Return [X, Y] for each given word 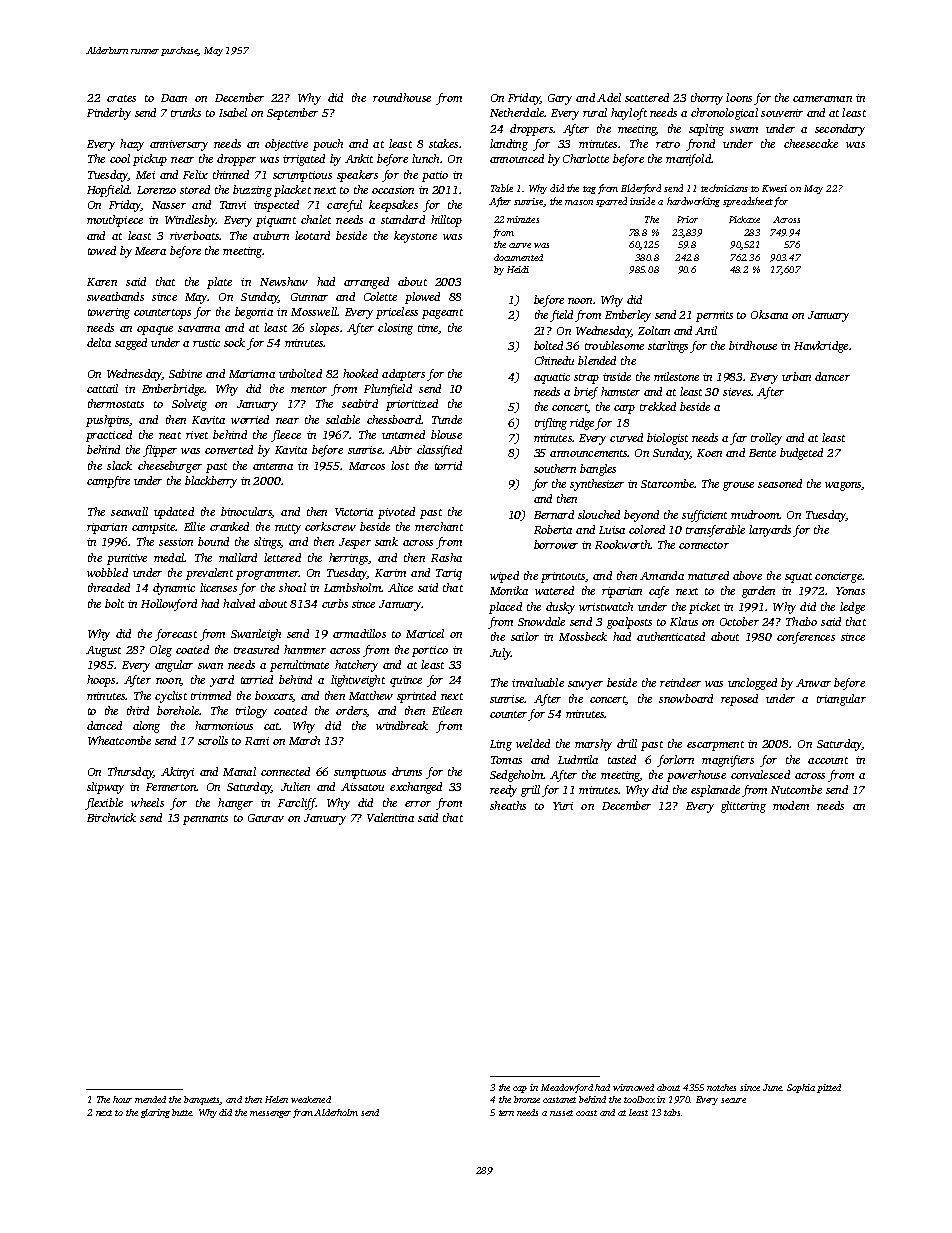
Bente [762, 453]
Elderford [641, 189]
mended [150, 1099]
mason [579, 202]
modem [791, 805]
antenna [273, 466]
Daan [174, 98]
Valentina [390, 817]
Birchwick [111, 817]
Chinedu [554, 360]
